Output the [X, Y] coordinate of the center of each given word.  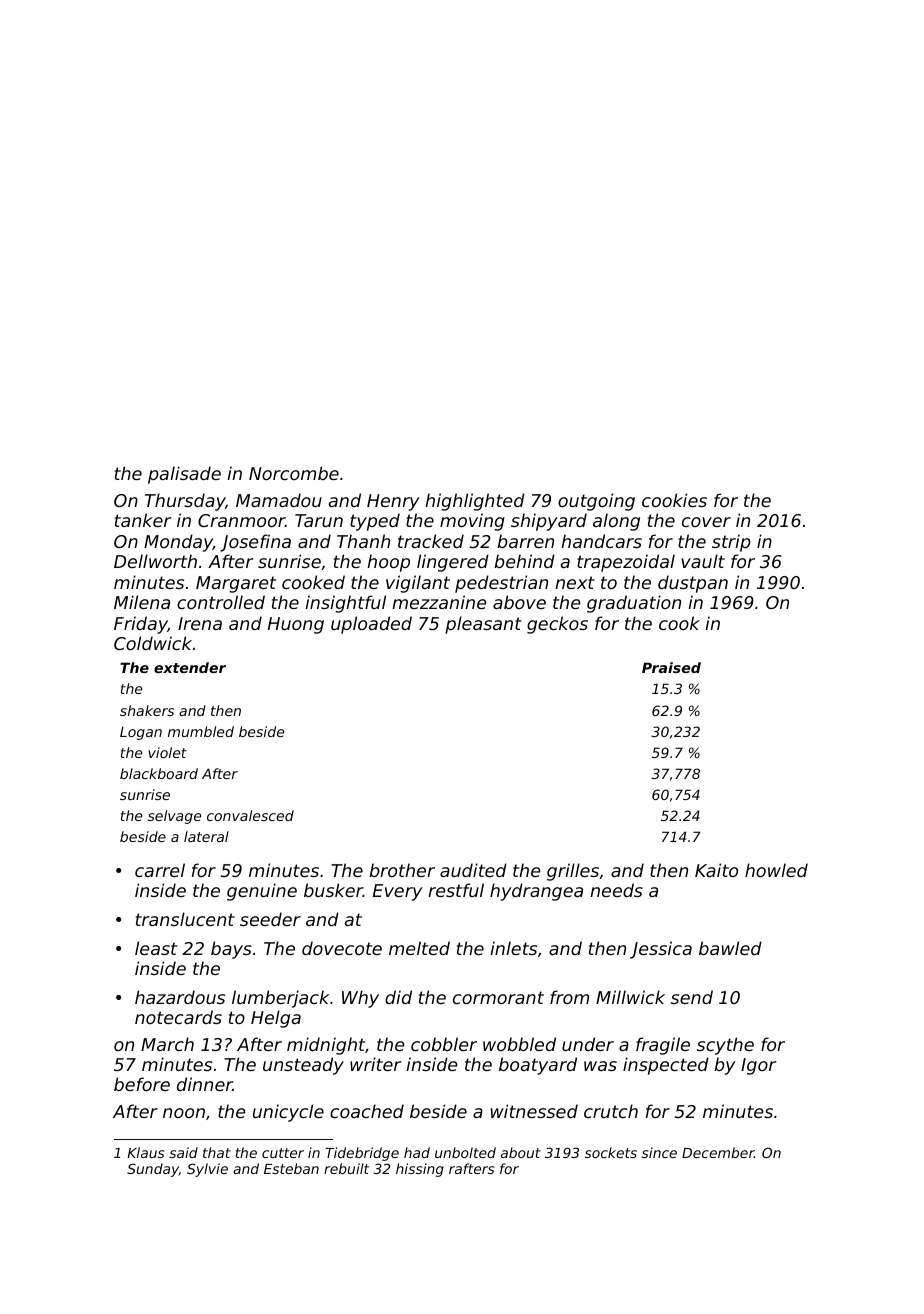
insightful [345, 604]
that [217, 1152]
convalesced [250, 815]
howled [776, 870]
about [521, 1152]
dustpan [693, 584]
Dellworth [155, 561]
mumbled [201, 731]
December [718, 1152]
